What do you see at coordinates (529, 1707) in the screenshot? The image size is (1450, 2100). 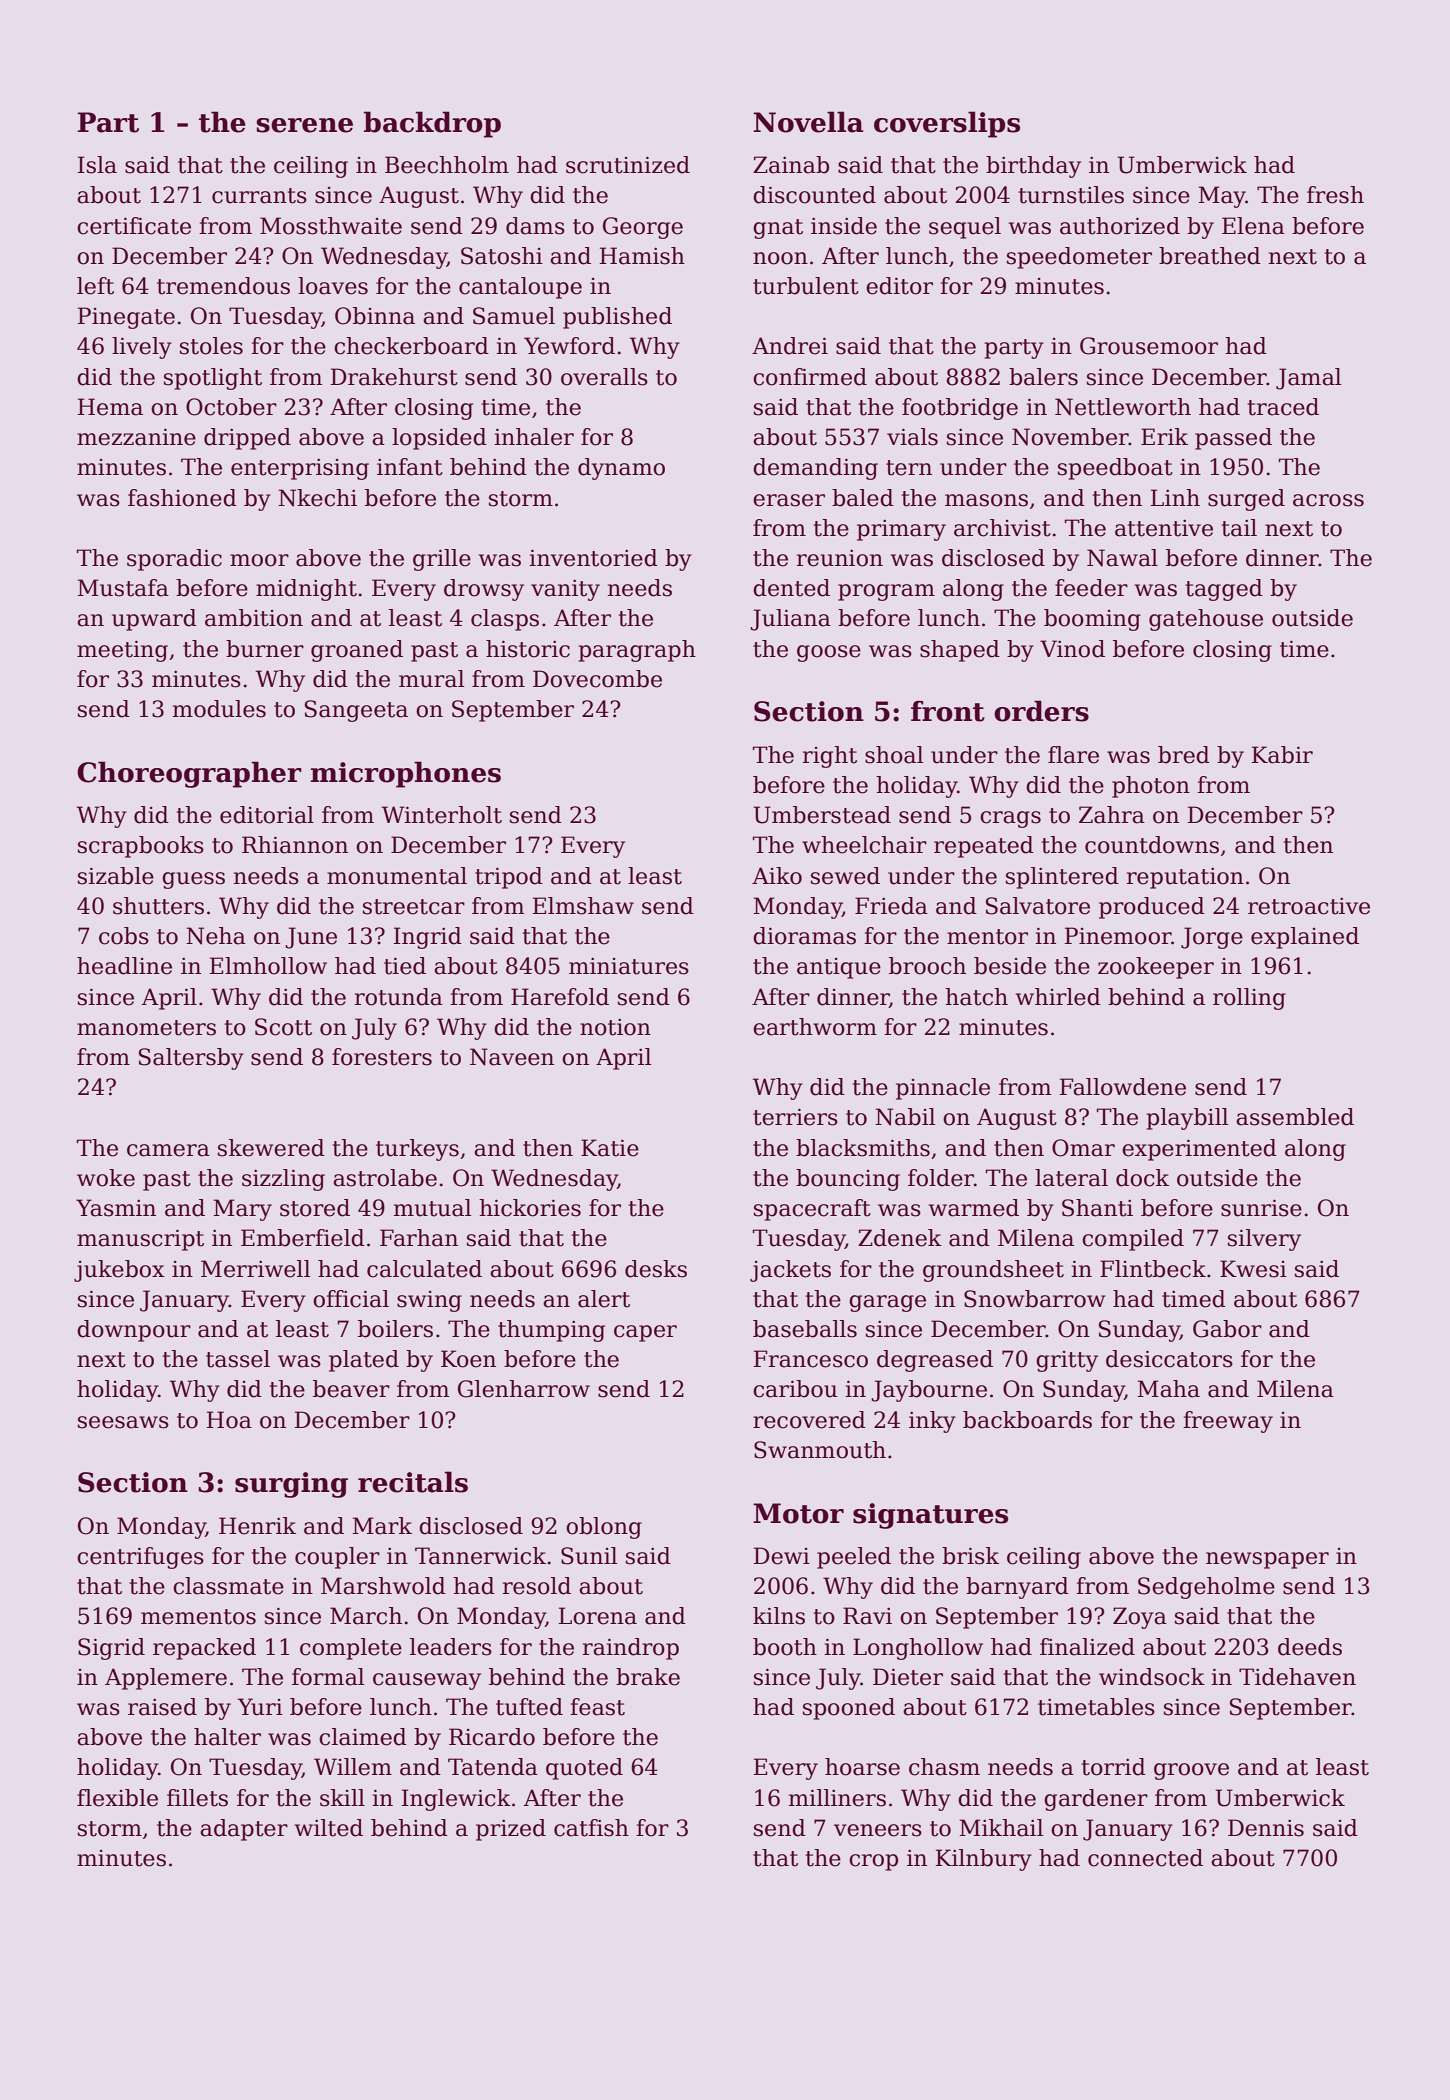 I see `tufted` at bounding box center [529, 1707].
